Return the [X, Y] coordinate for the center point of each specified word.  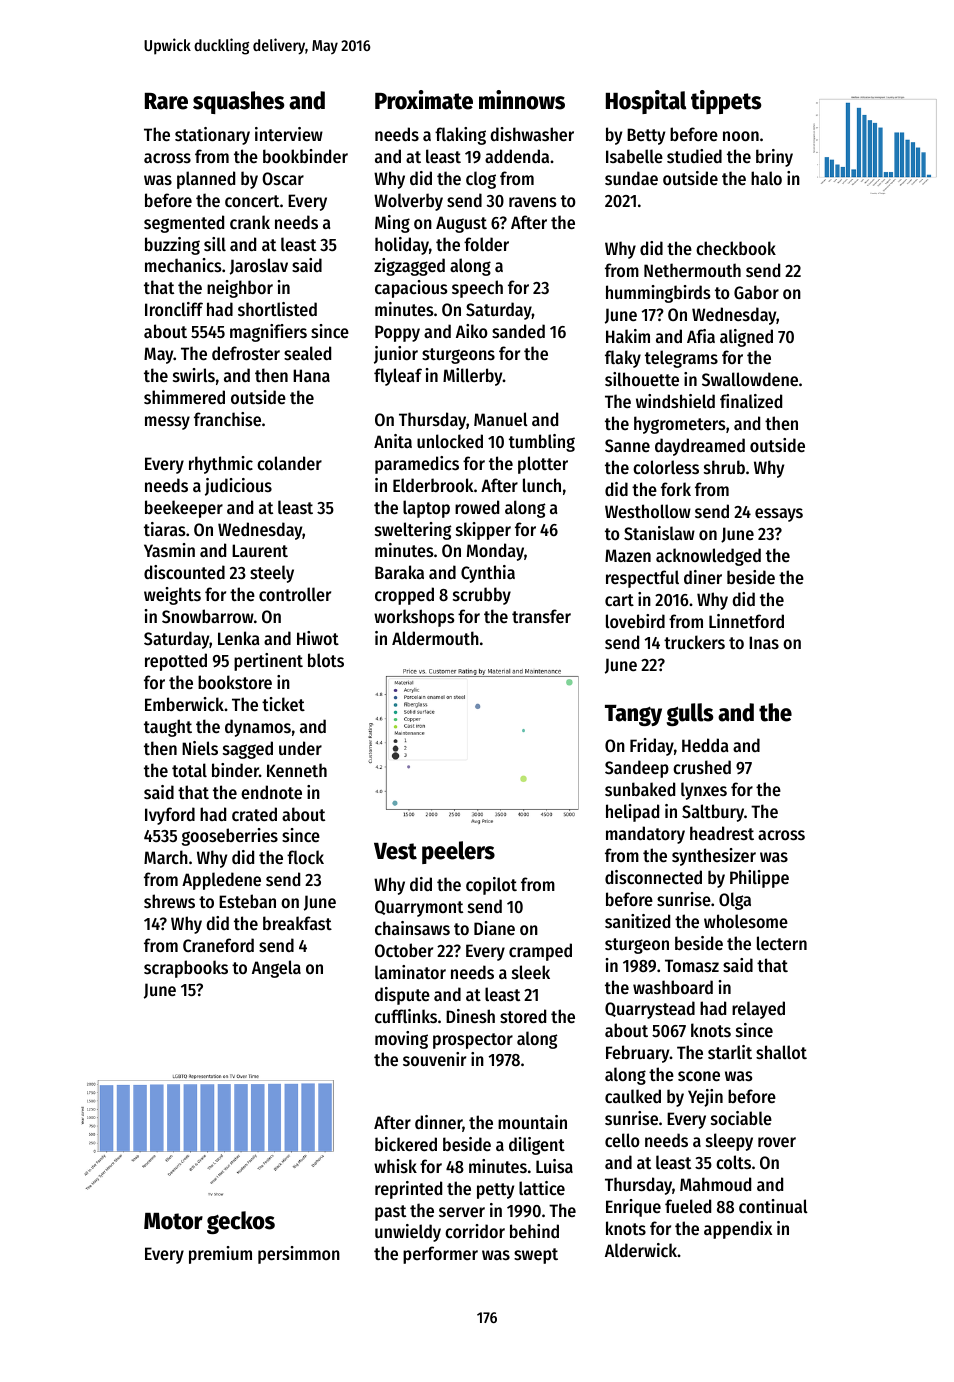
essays [779, 515]
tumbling [542, 443]
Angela [276, 969]
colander [289, 463]
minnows [522, 100]
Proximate [424, 100]
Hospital [646, 102]
